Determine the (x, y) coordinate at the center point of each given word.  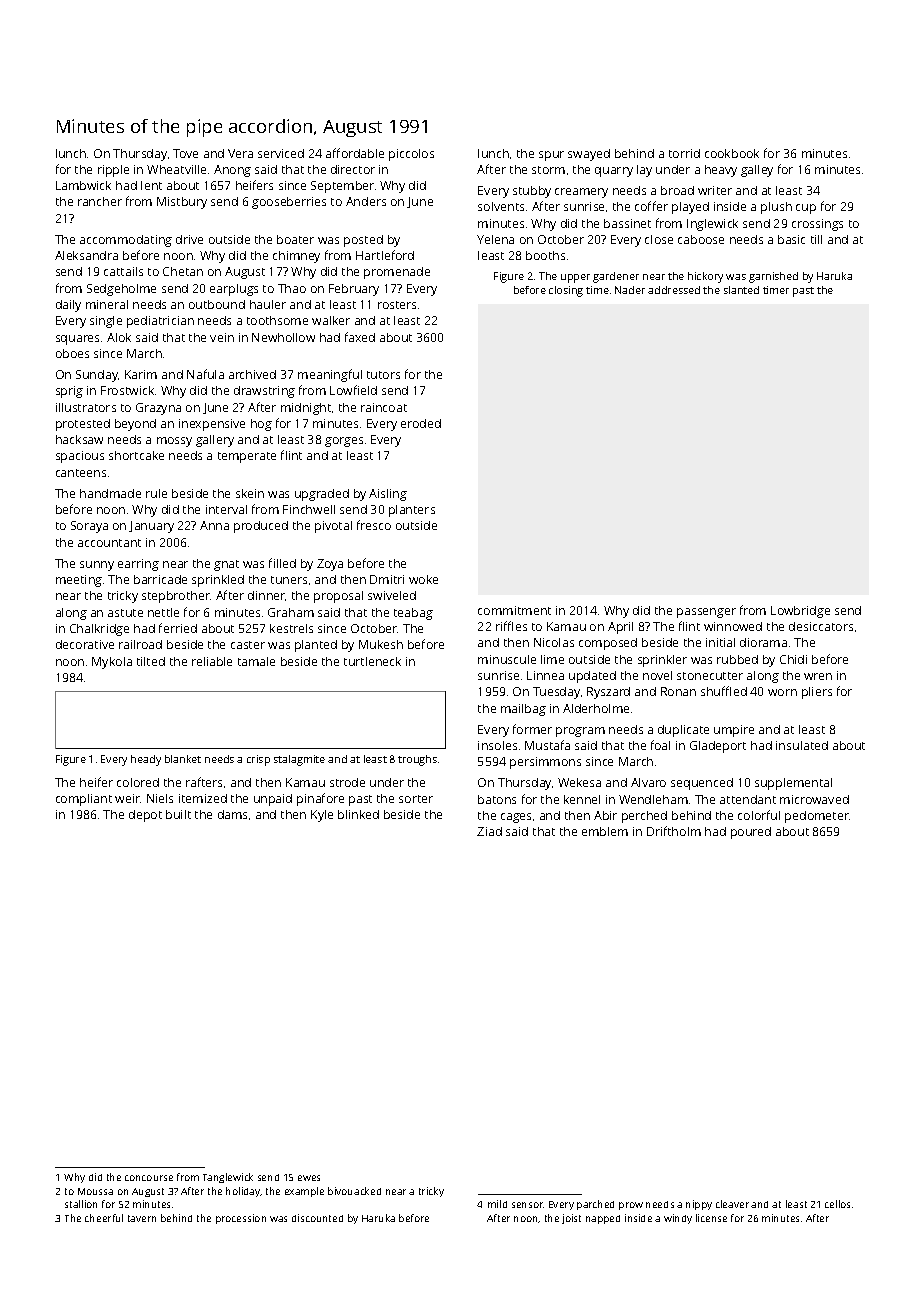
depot (145, 816)
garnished (773, 277)
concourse (149, 1178)
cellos (837, 1204)
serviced (281, 153)
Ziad (489, 831)
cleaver (732, 1204)
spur (551, 156)
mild (497, 1204)
